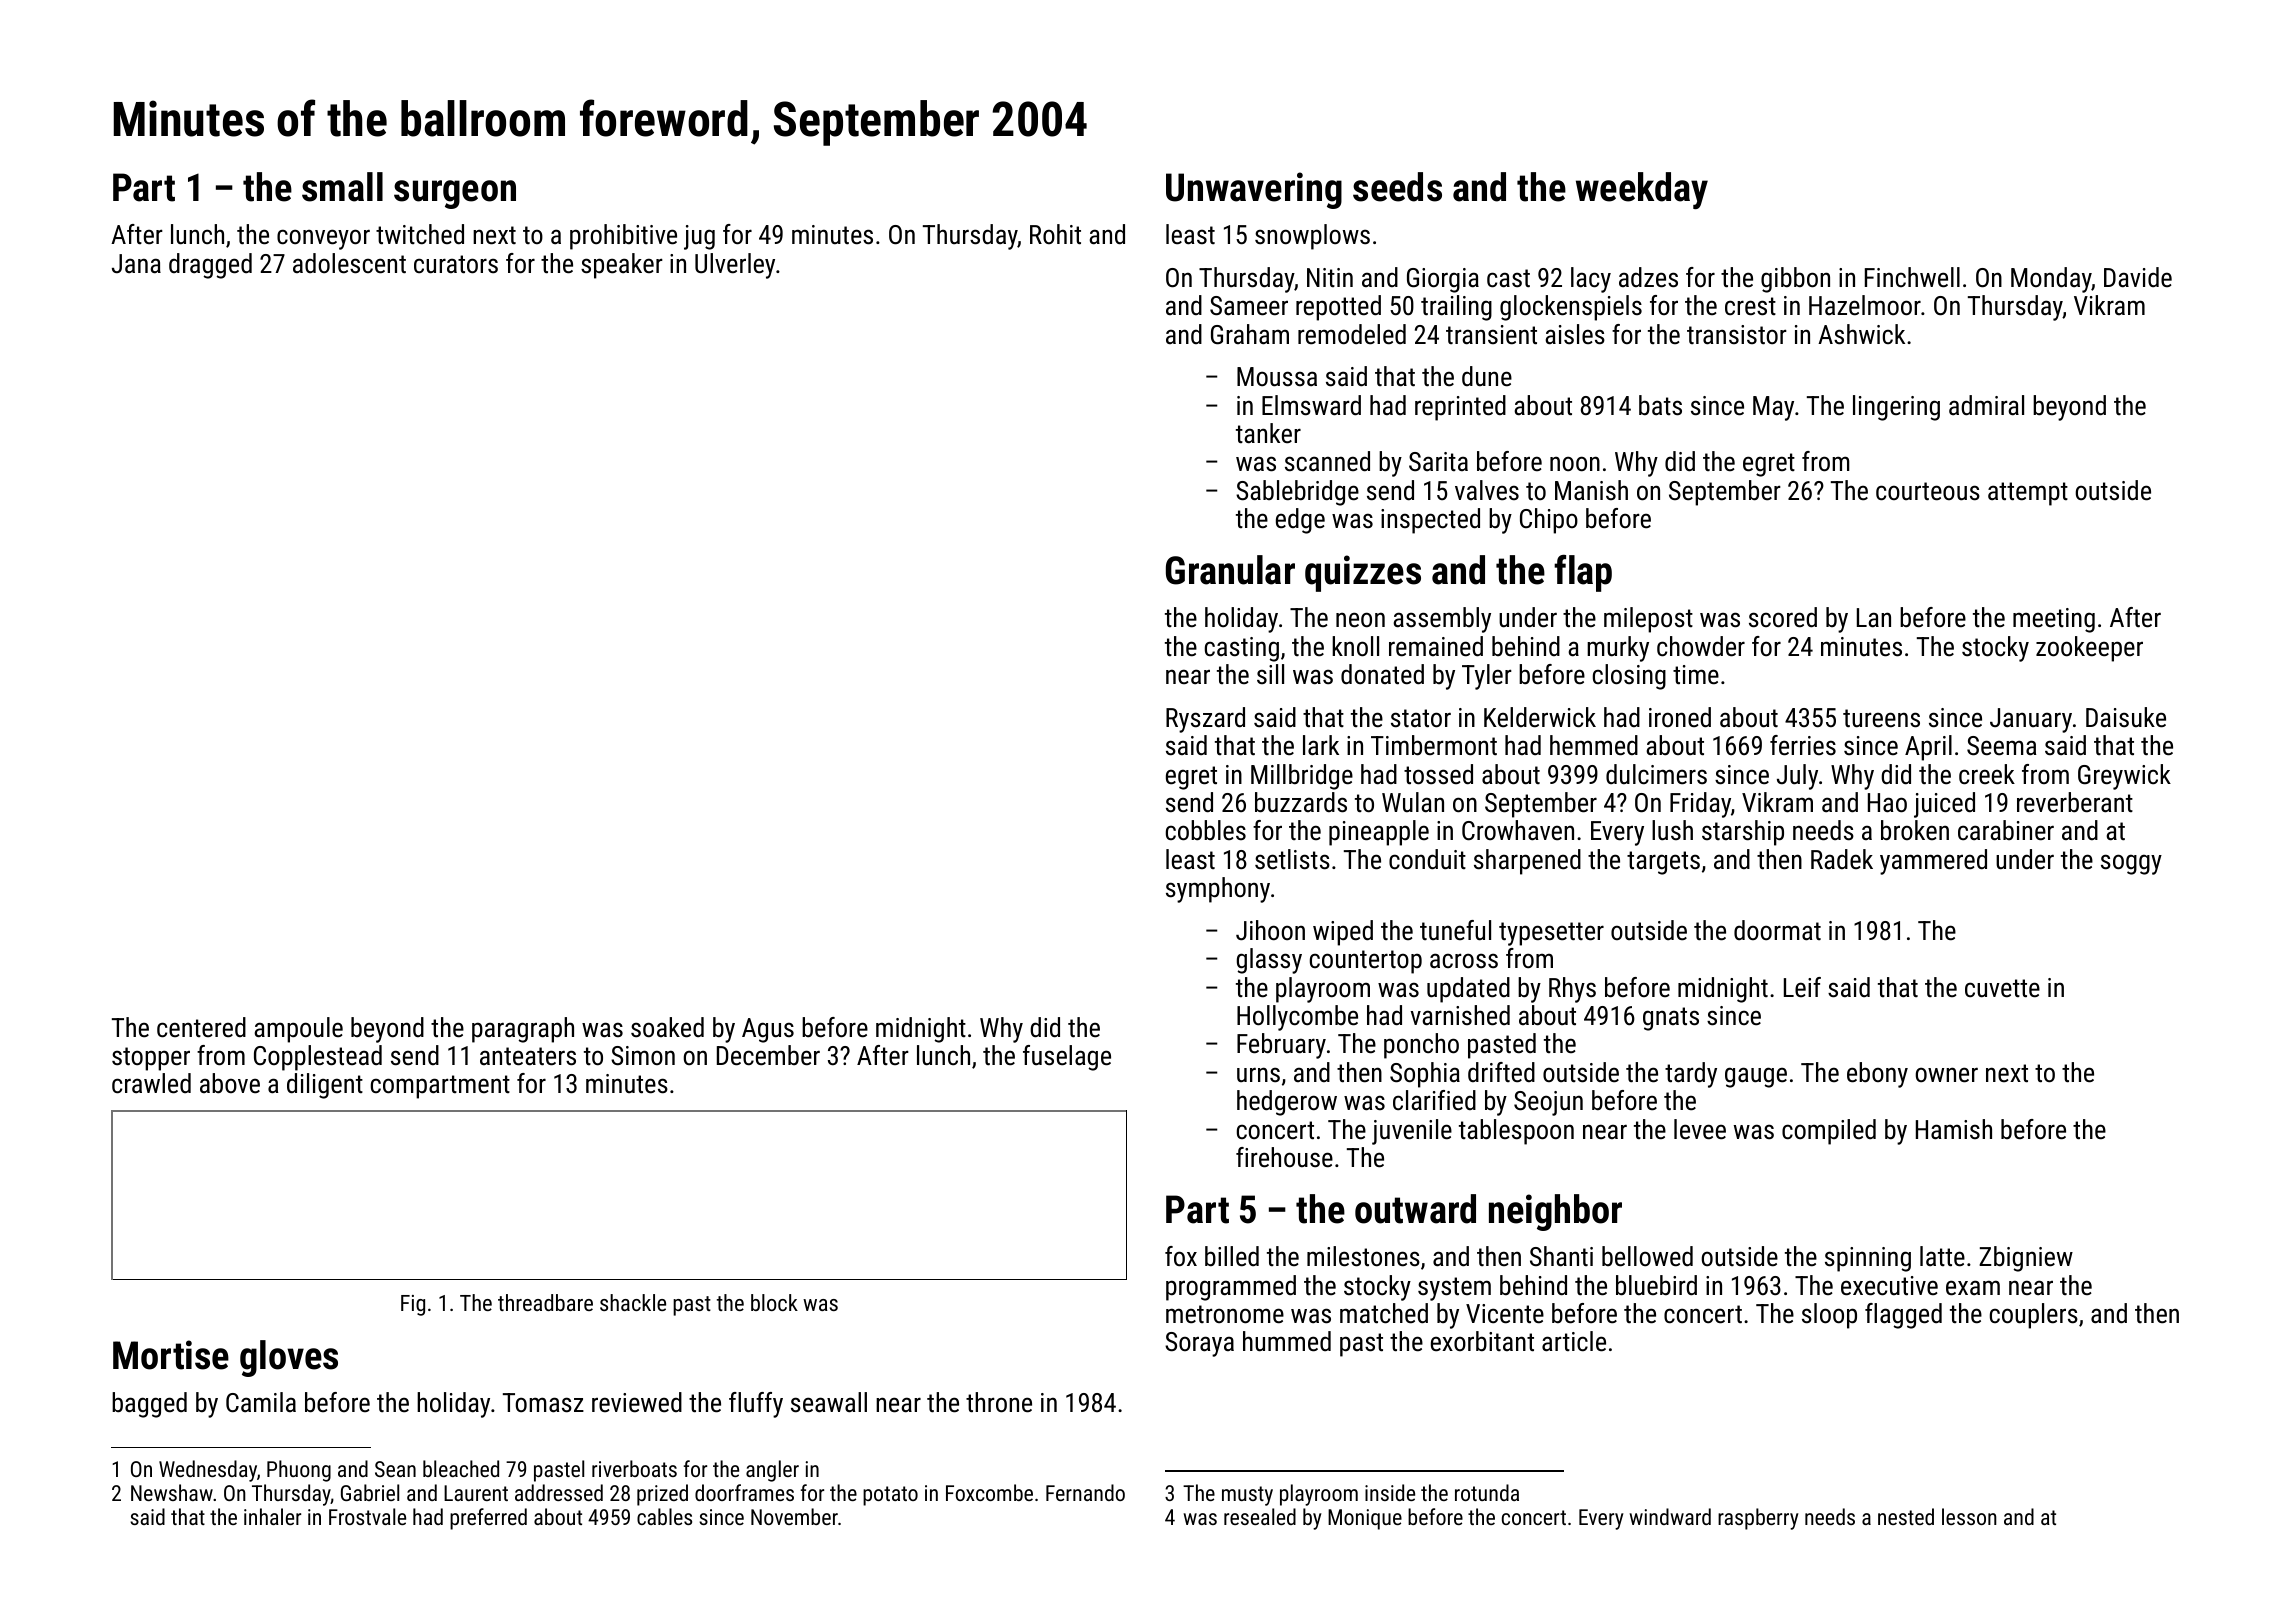 The image size is (2292, 1620). I want to click on shackle, so click(633, 1302).
